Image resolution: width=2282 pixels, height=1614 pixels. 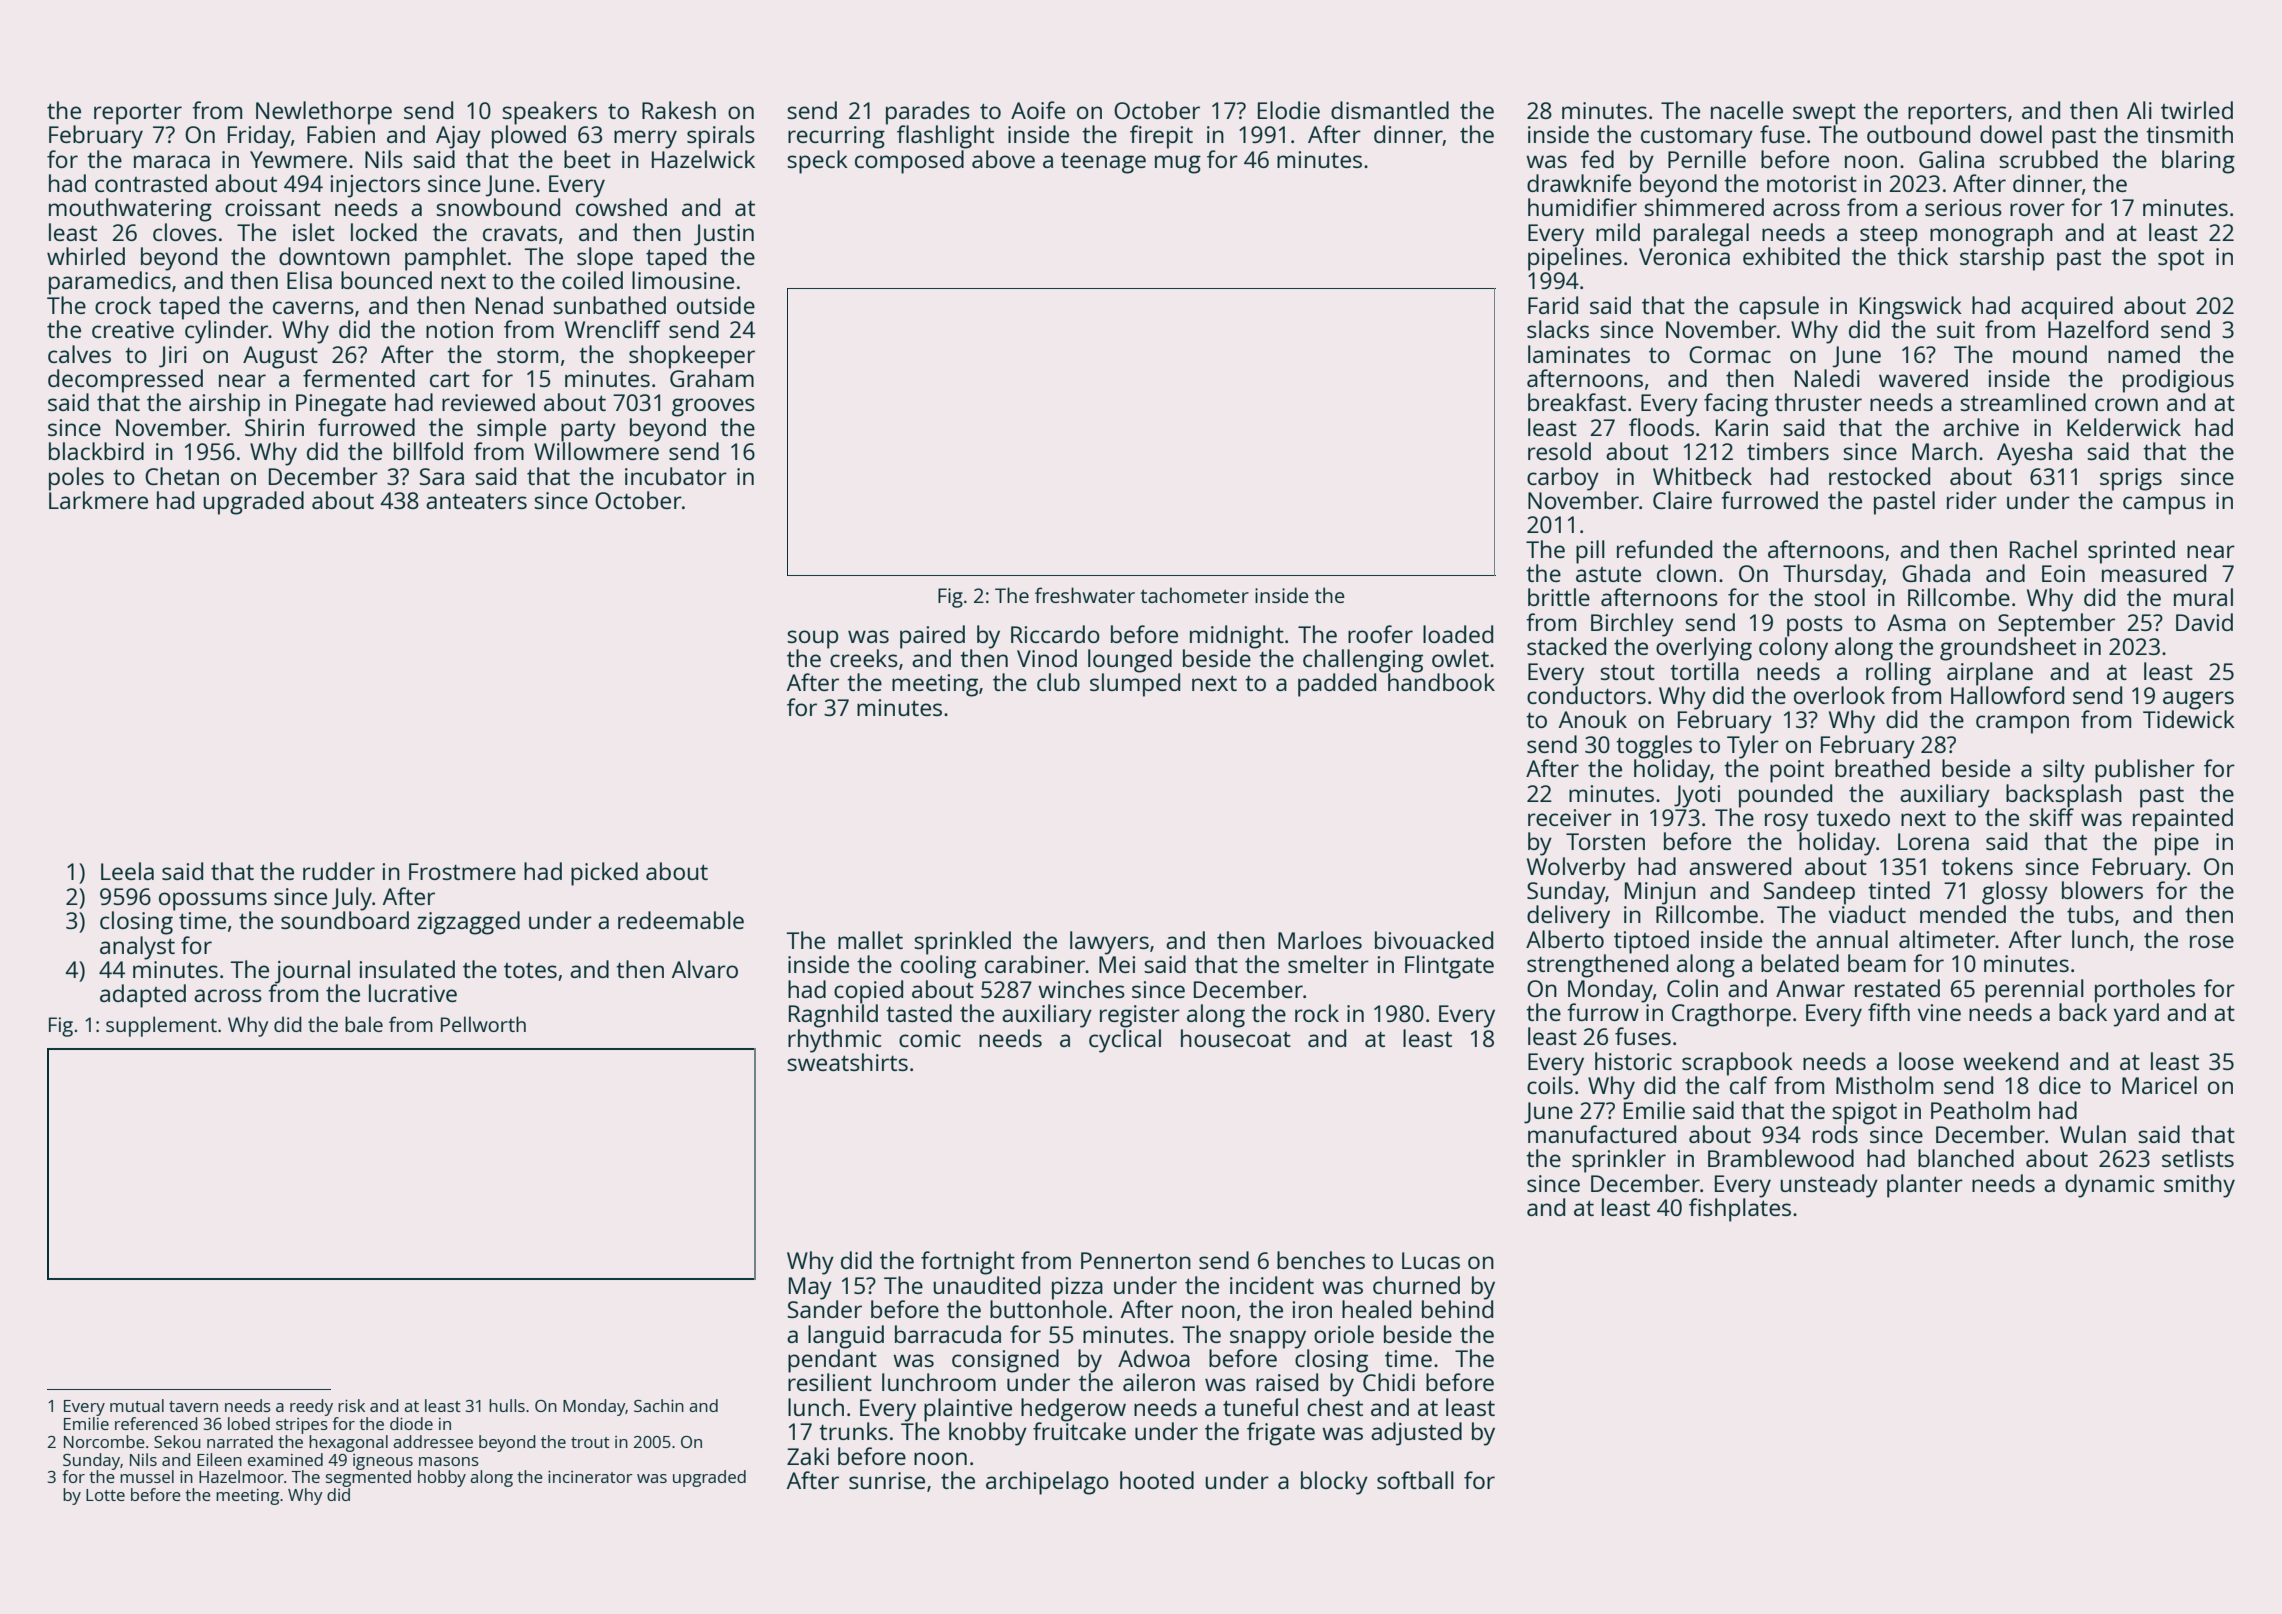 I want to click on picked, so click(x=604, y=874).
